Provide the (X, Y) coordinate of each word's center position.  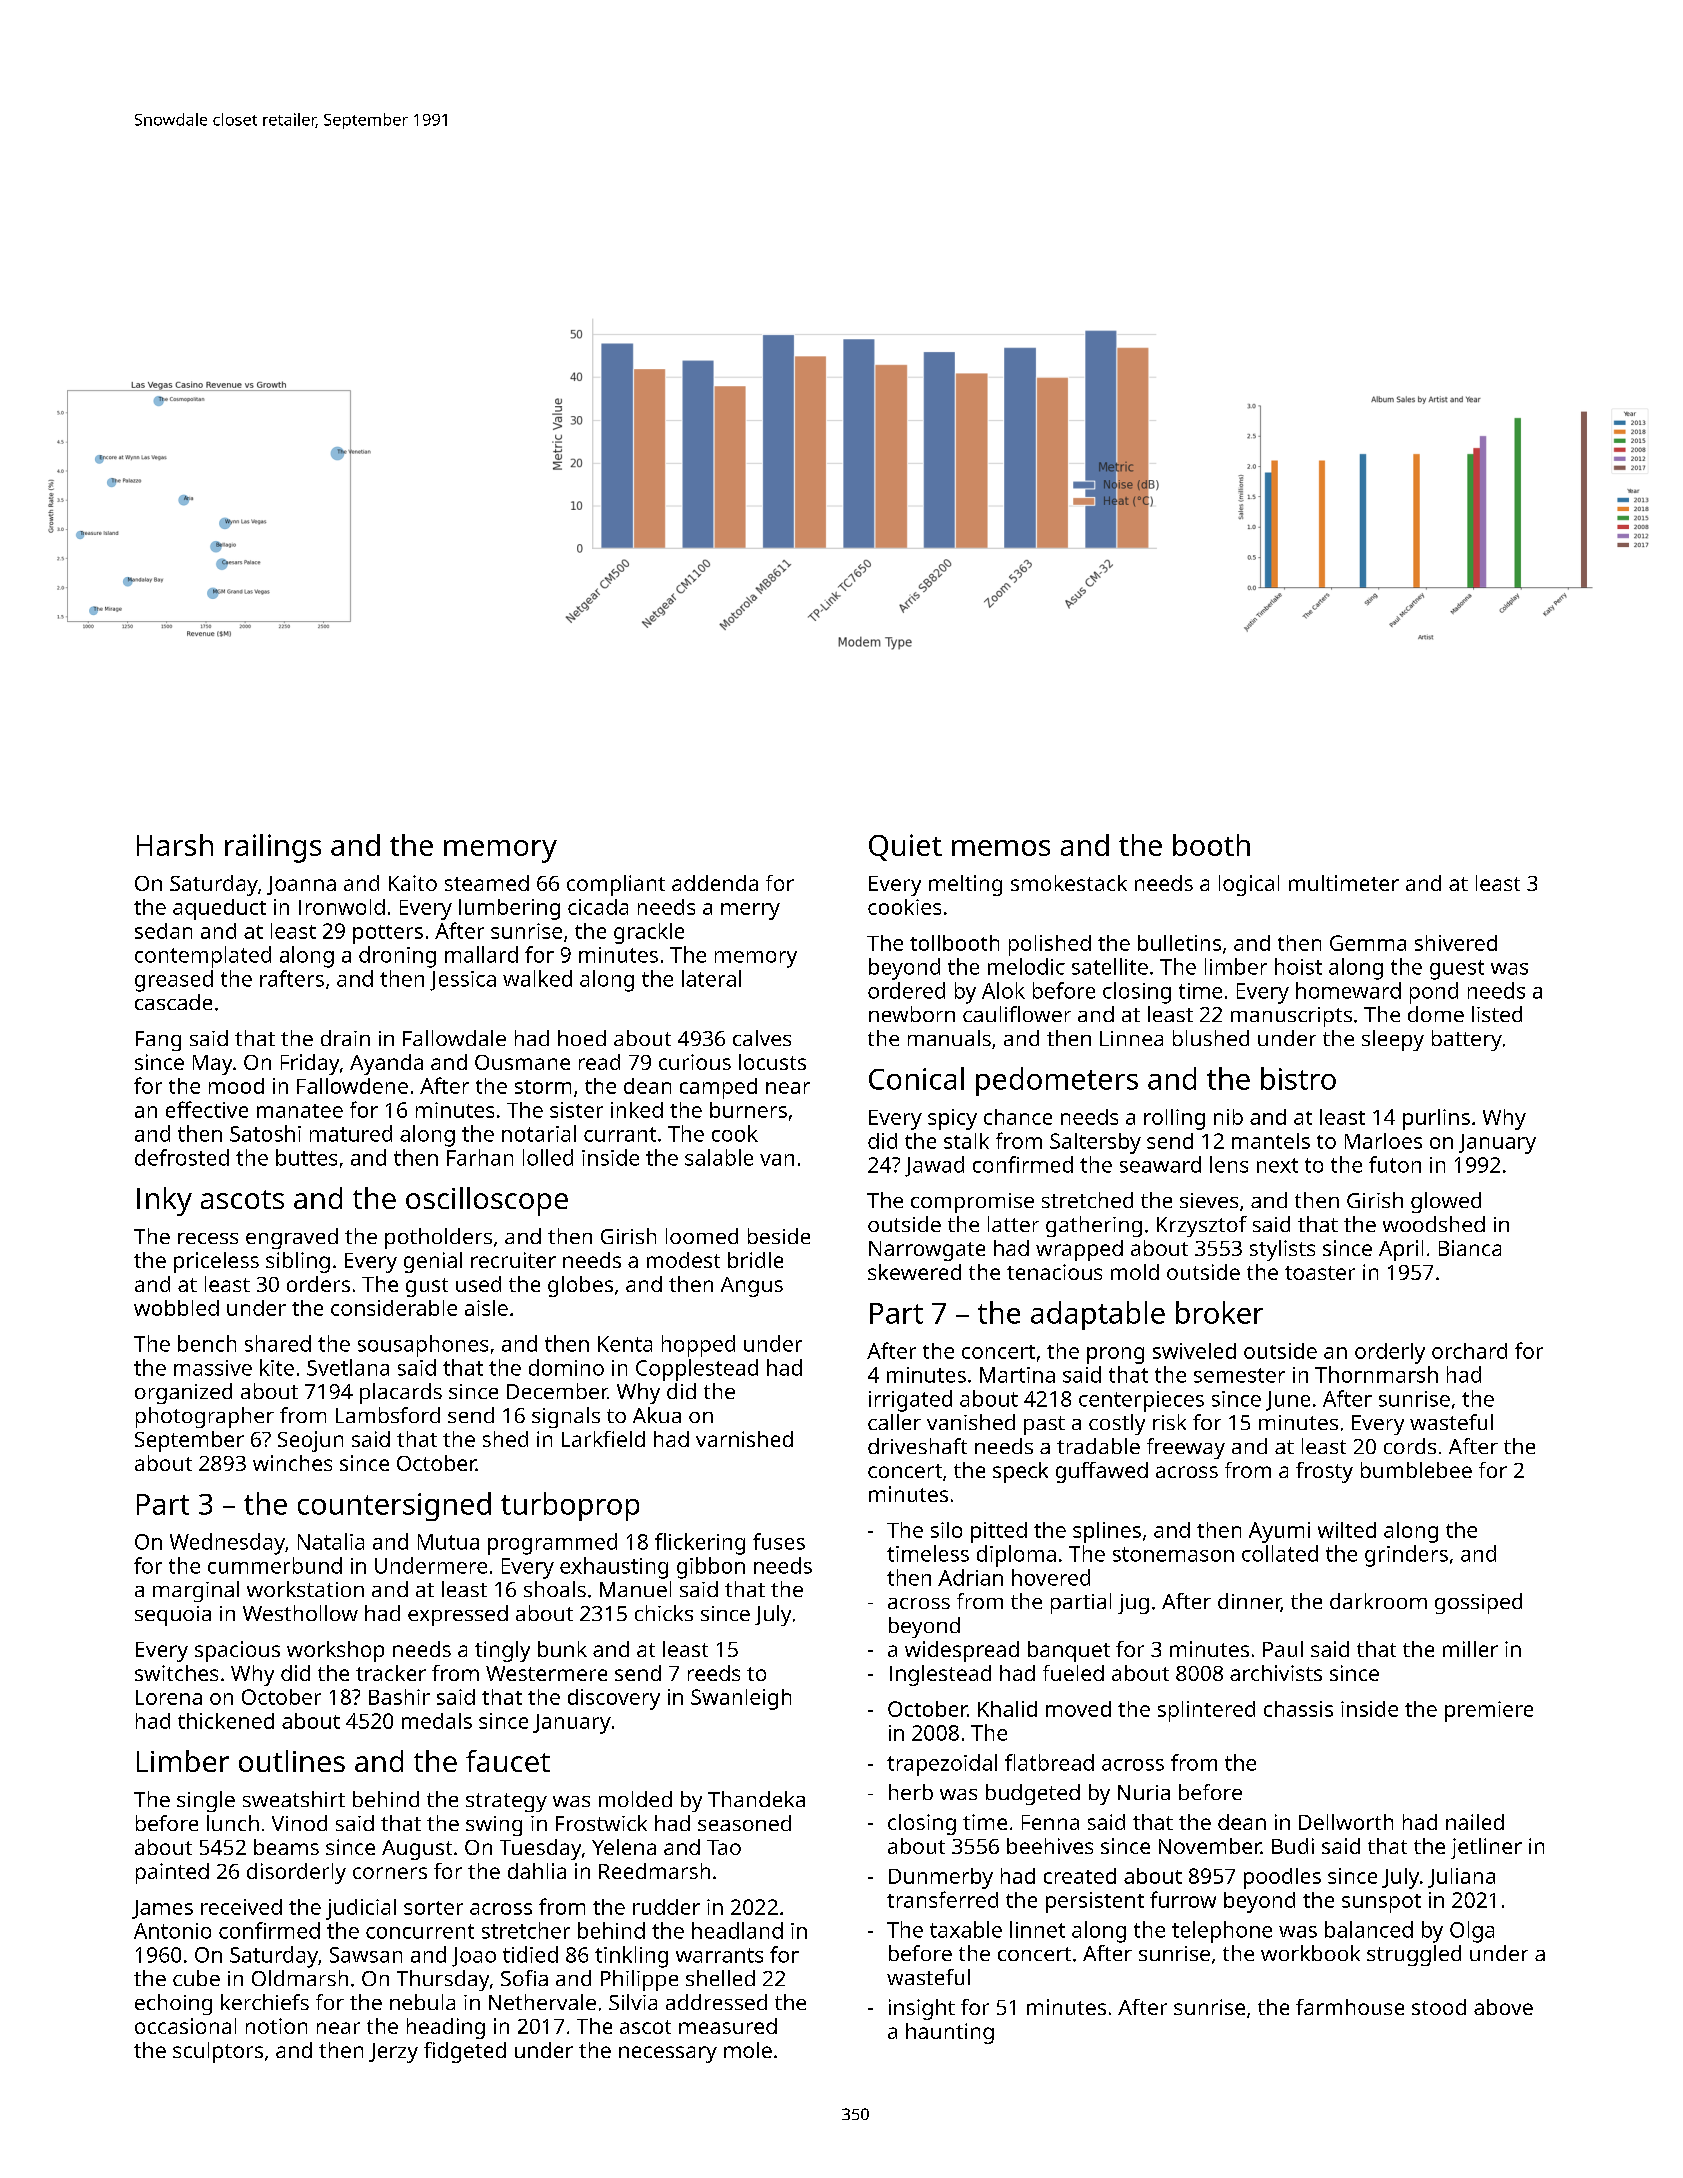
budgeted (1033, 1794)
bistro (1298, 1078)
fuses (779, 1541)
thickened (226, 1721)
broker (1219, 1312)
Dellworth (1346, 1822)
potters (388, 934)
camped (718, 1088)
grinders (1406, 1556)
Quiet (905, 847)
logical (1249, 885)
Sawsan (366, 1955)
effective (207, 1109)
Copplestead (697, 1370)
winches (292, 1463)
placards (401, 1393)
